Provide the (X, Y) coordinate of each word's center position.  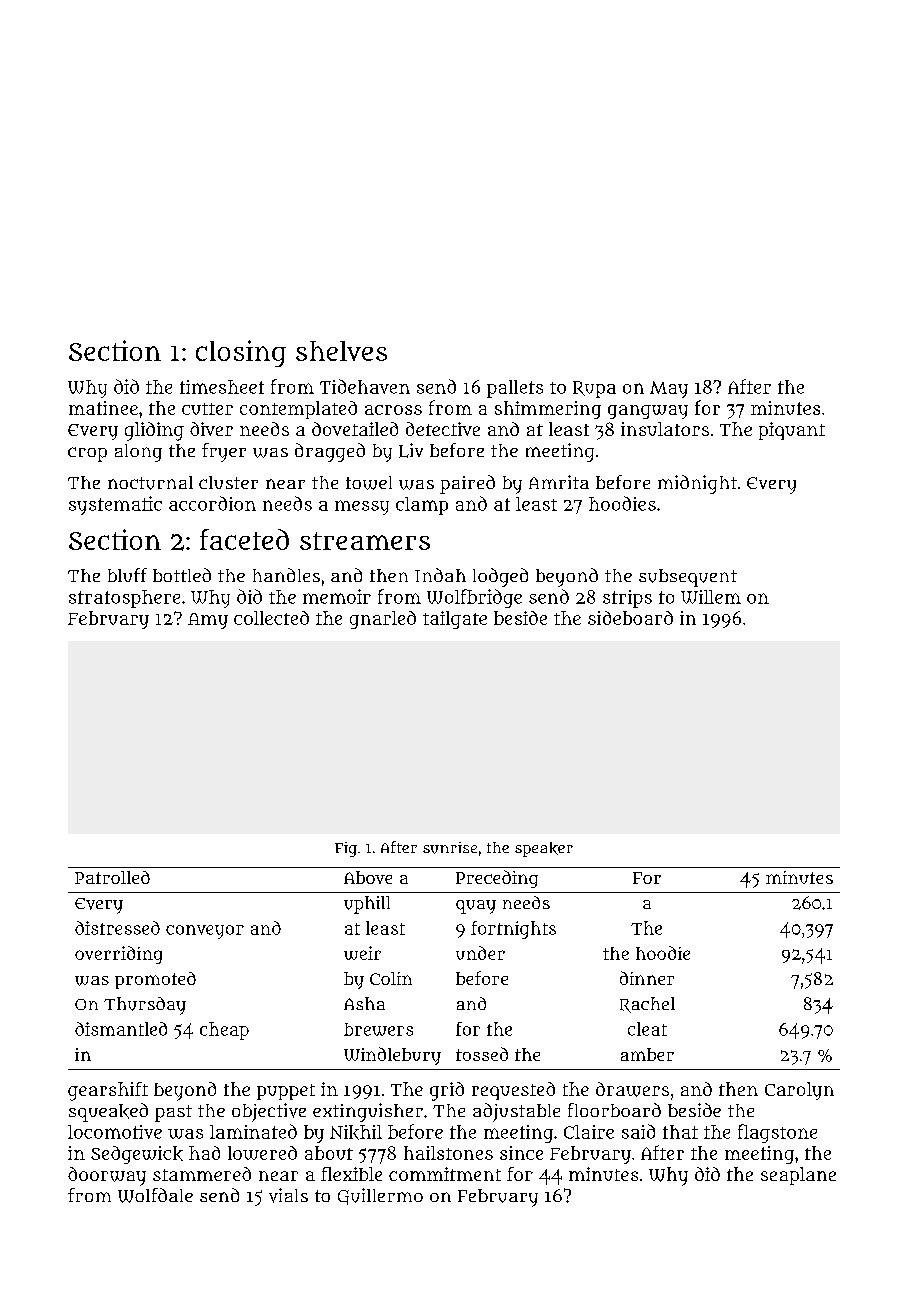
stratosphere (124, 599)
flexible (351, 1174)
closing (241, 353)
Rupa (594, 389)
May (669, 389)
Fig (346, 849)
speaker (544, 849)
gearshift (108, 1091)
